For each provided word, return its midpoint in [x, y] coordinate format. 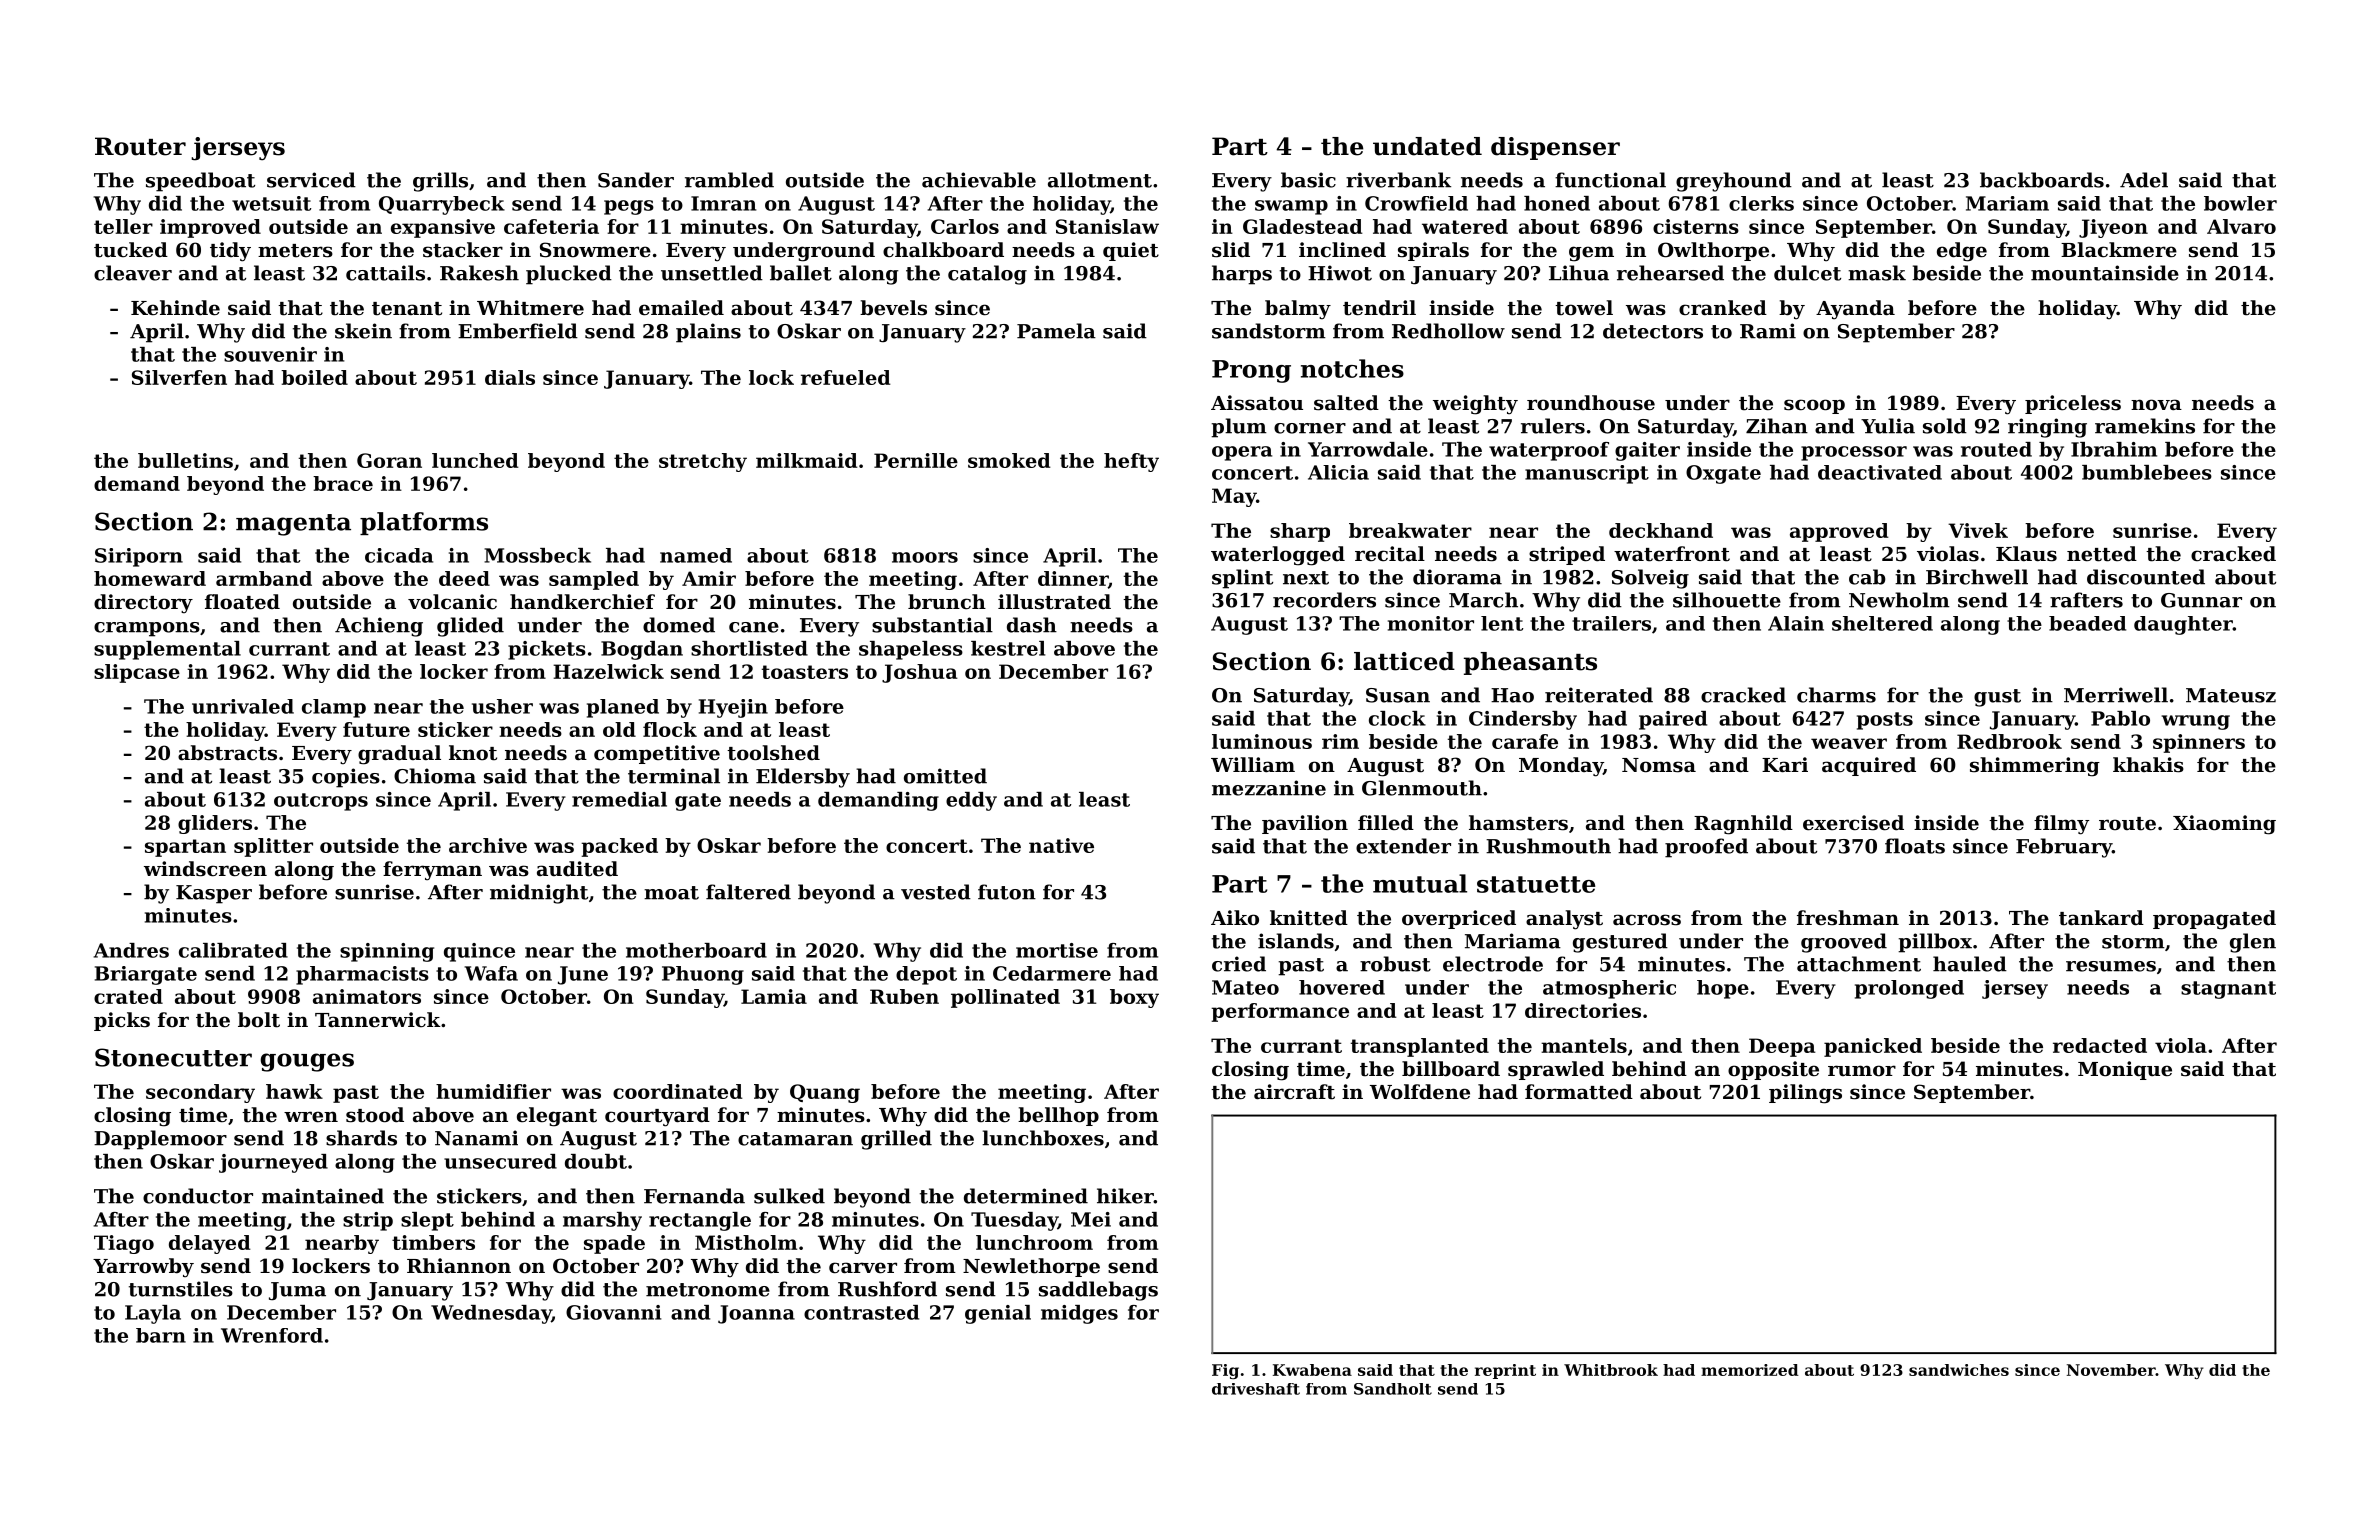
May [1234, 497]
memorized [1750, 1370]
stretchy [703, 462]
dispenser [1555, 148]
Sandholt [1393, 1389]
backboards [2042, 180]
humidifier [493, 1091]
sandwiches [1959, 1370]
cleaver [133, 273]
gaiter [1647, 451]
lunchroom [1034, 1242]
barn [161, 1335]
